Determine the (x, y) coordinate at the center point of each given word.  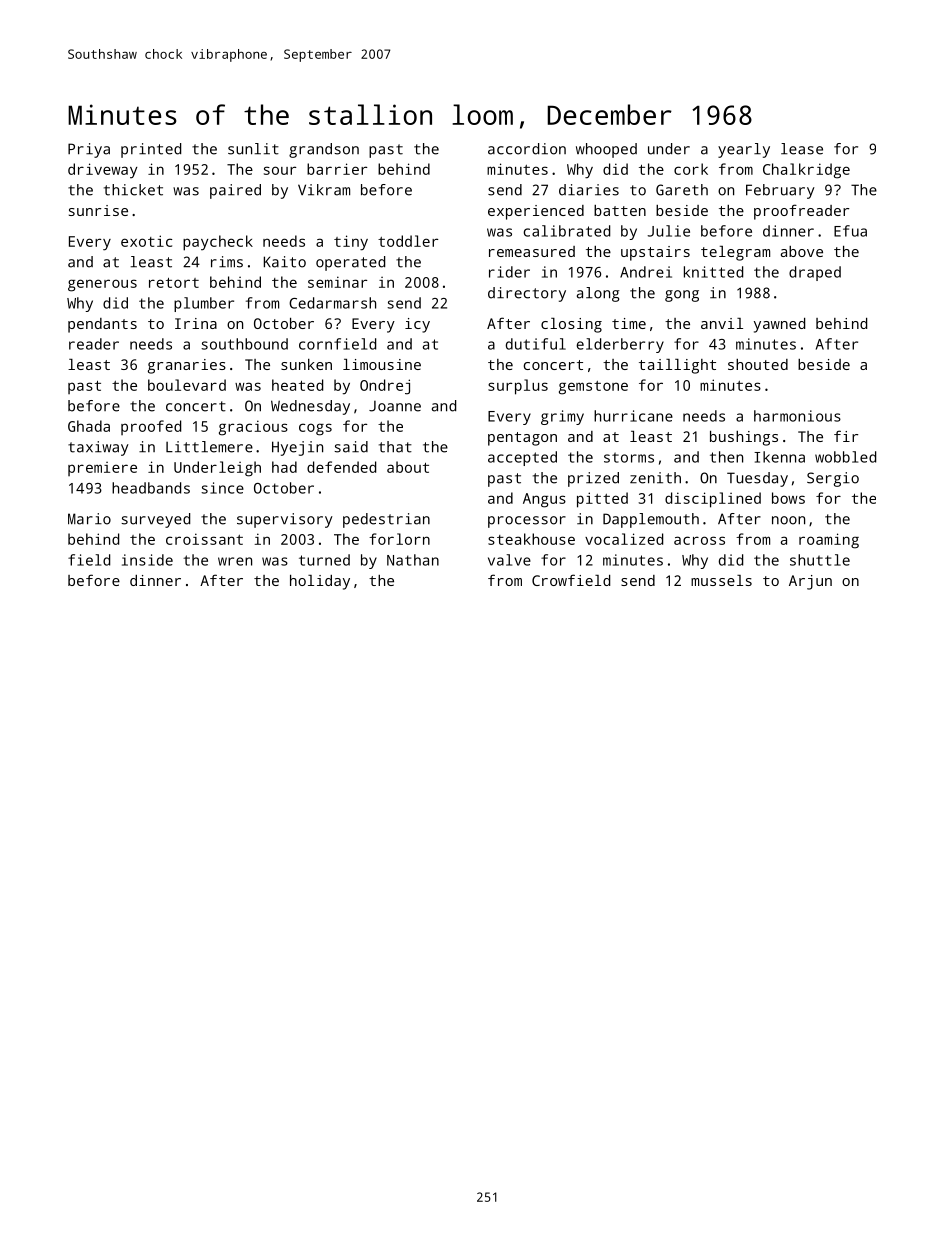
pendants (102, 325)
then (726, 457)
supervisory (285, 520)
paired (235, 191)
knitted (713, 272)
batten (620, 210)
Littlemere (209, 447)
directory (527, 294)
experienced (536, 212)
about (408, 467)
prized (593, 479)
